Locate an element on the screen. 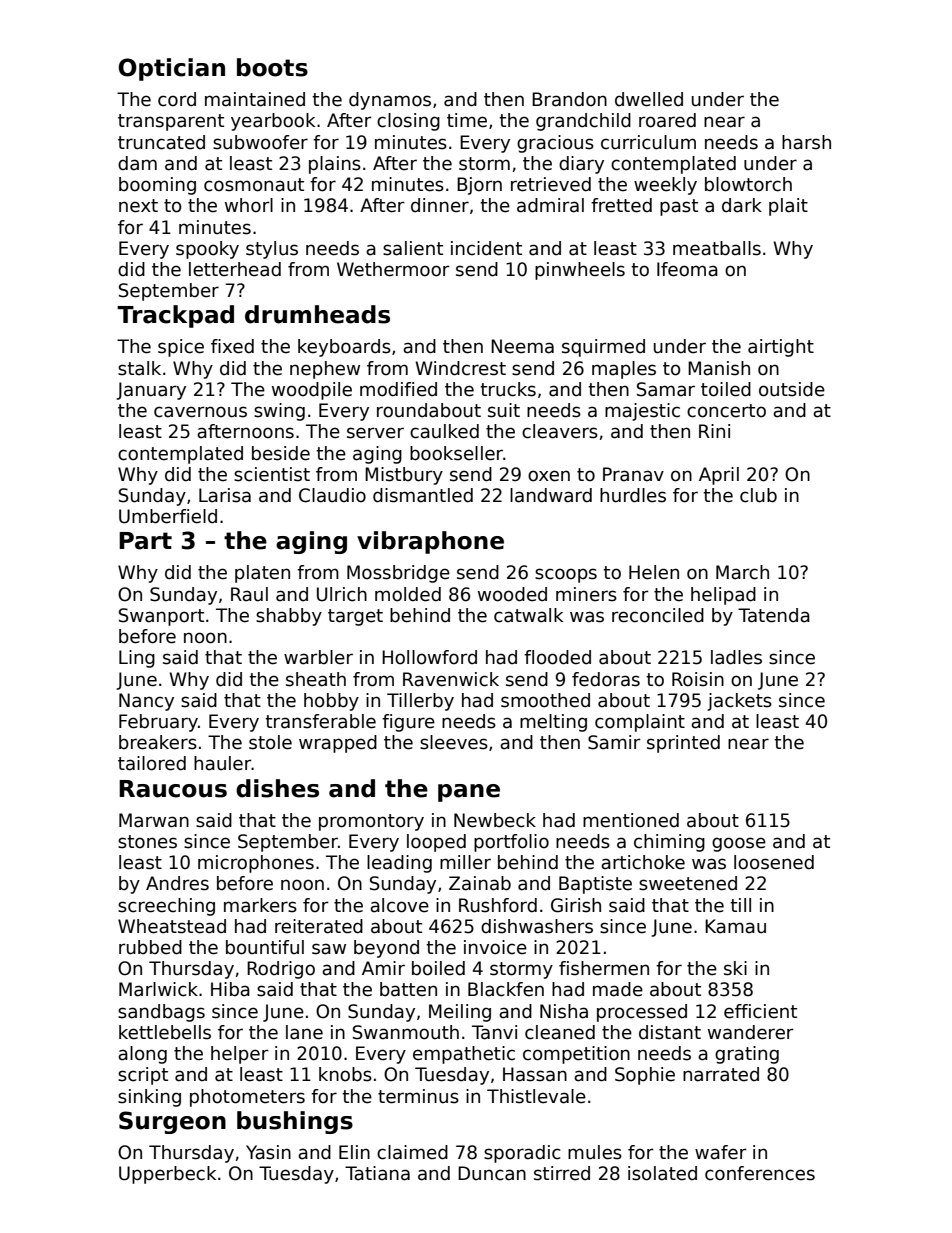 This screenshot has height=1233, width=952. stones is located at coordinates (147, 842).
